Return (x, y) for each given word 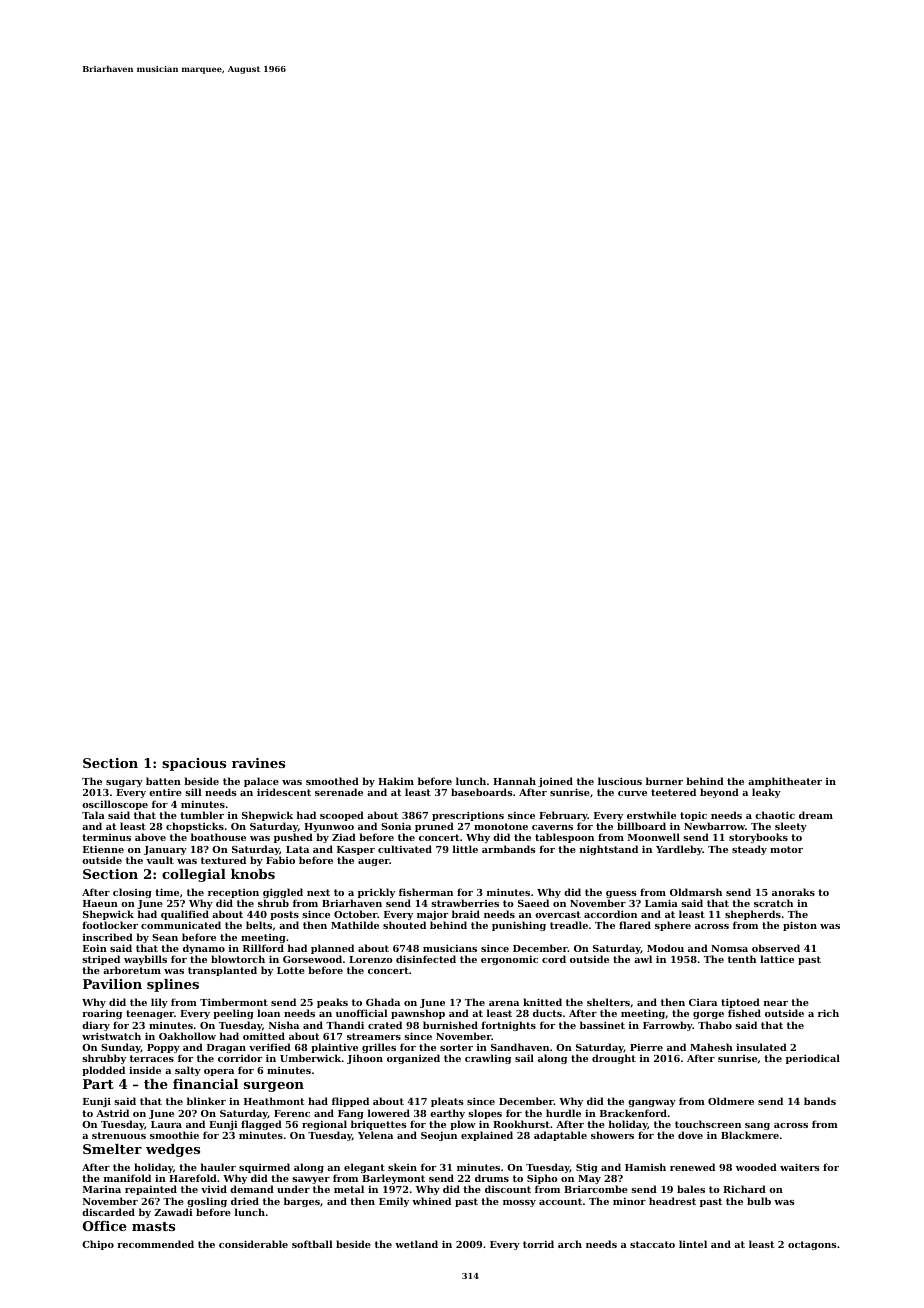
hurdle (563, 1113)
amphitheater (785, 783)
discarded (108, 1212)
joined (555, 782)
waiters (800, 1167)
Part (98, 1084)
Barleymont (393, 1180)
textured (223, 860)
